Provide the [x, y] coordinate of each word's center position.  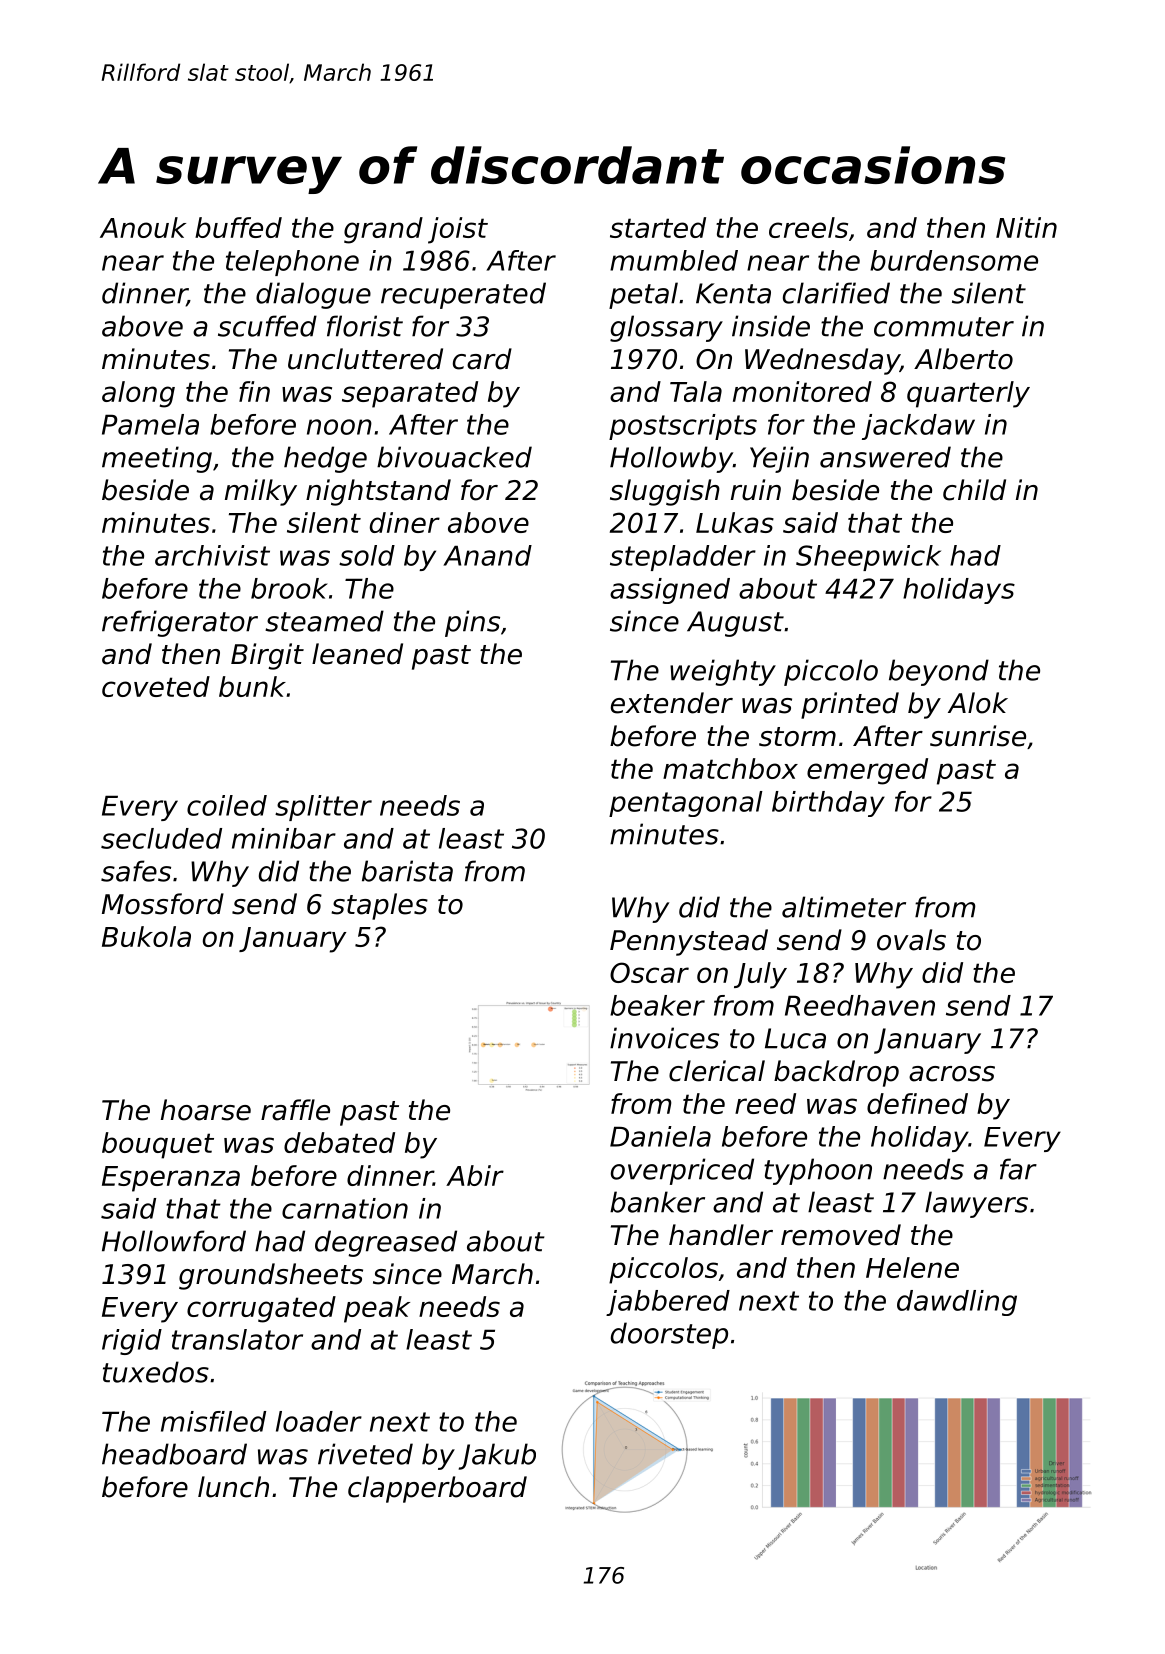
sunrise [978, 736]
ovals [911, 940]
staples [379, 906]
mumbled [674, 260]
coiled [227, 805]
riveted [365, 1454]
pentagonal [686, 804]
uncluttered [365, 359]
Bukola [146, 936]
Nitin [1026, 227]
